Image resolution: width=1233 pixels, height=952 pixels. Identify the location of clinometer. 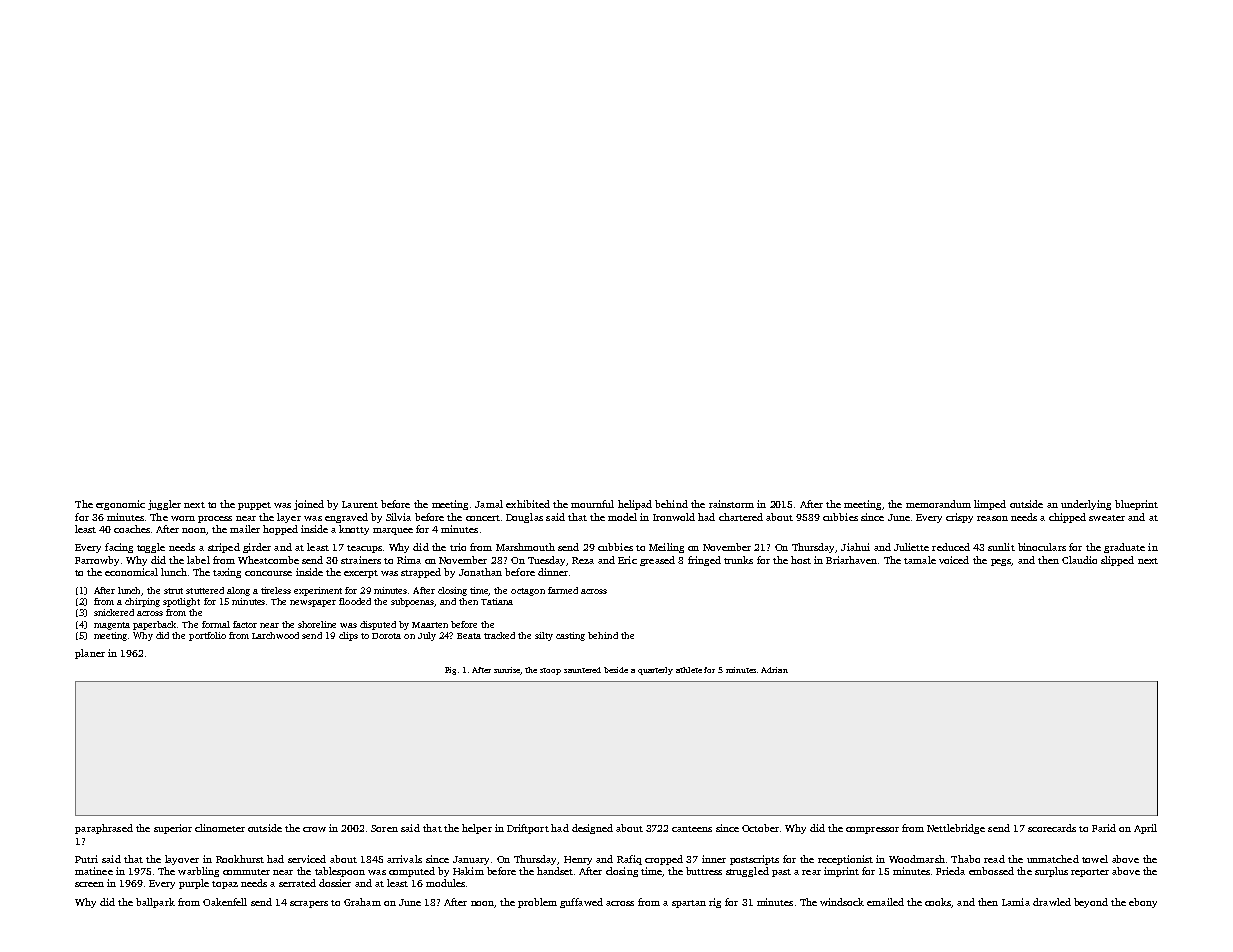
(220, 828).
